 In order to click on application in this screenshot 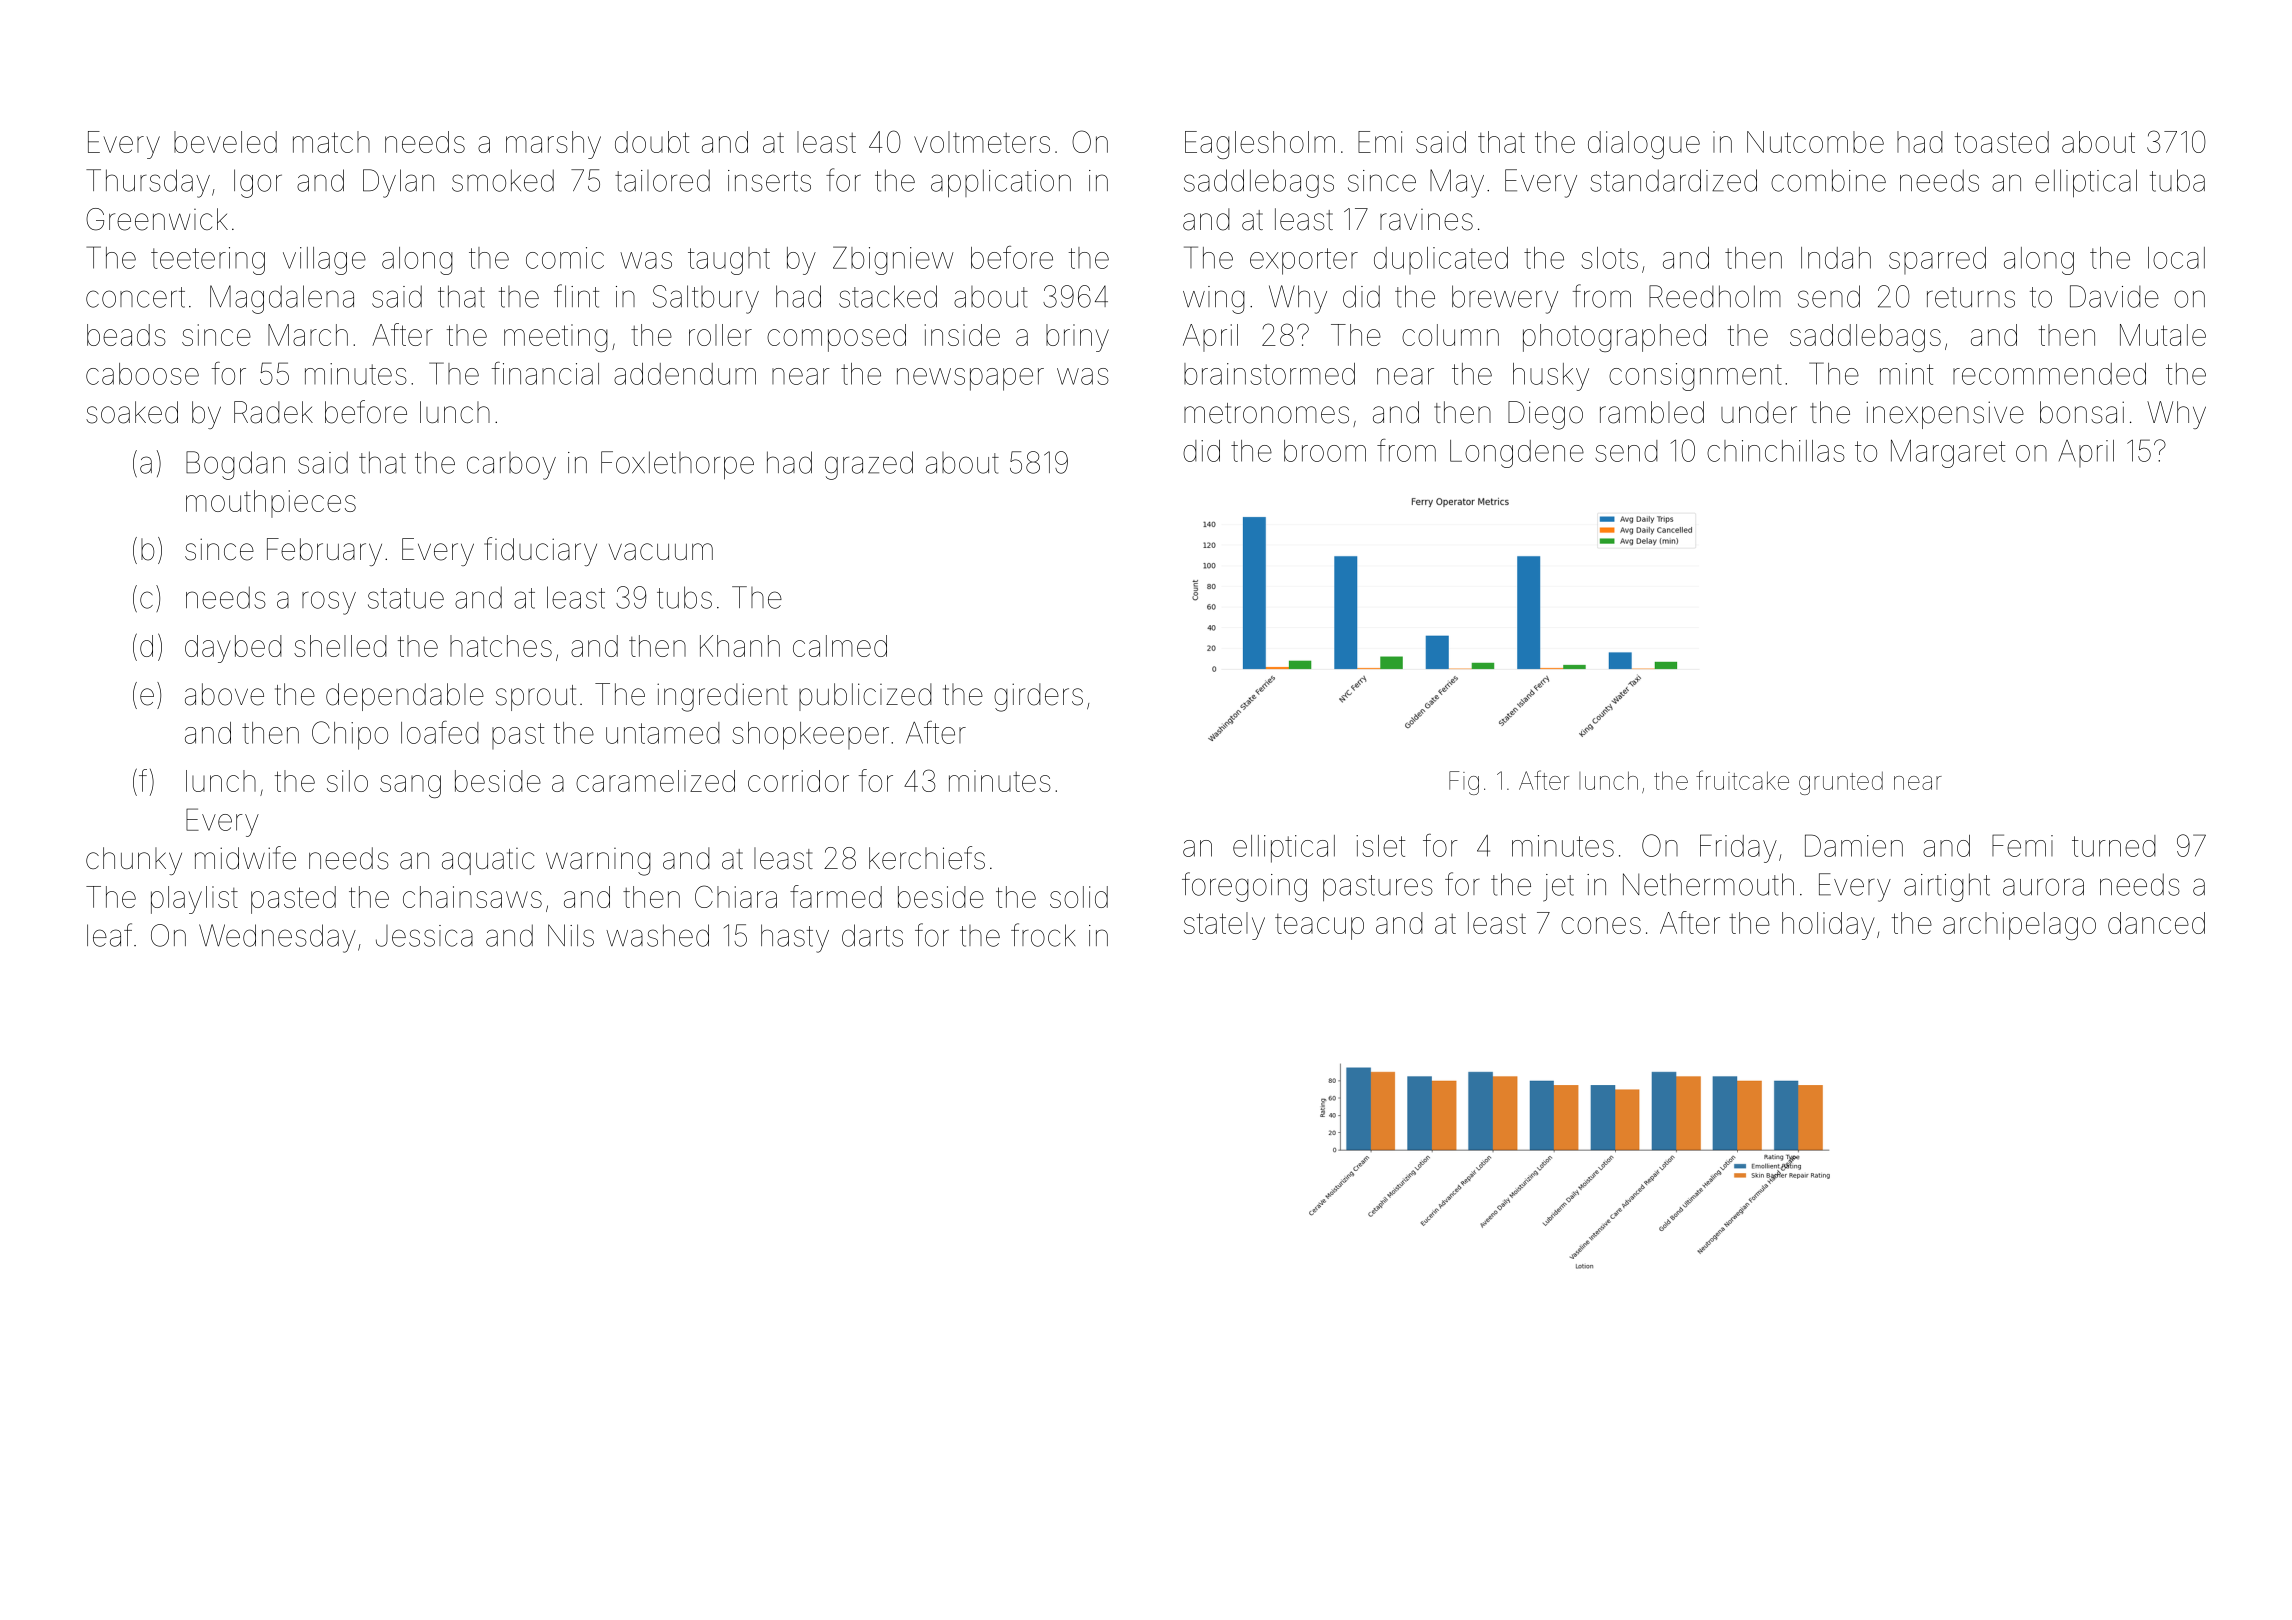, I will do `click(1001, 183)`.
